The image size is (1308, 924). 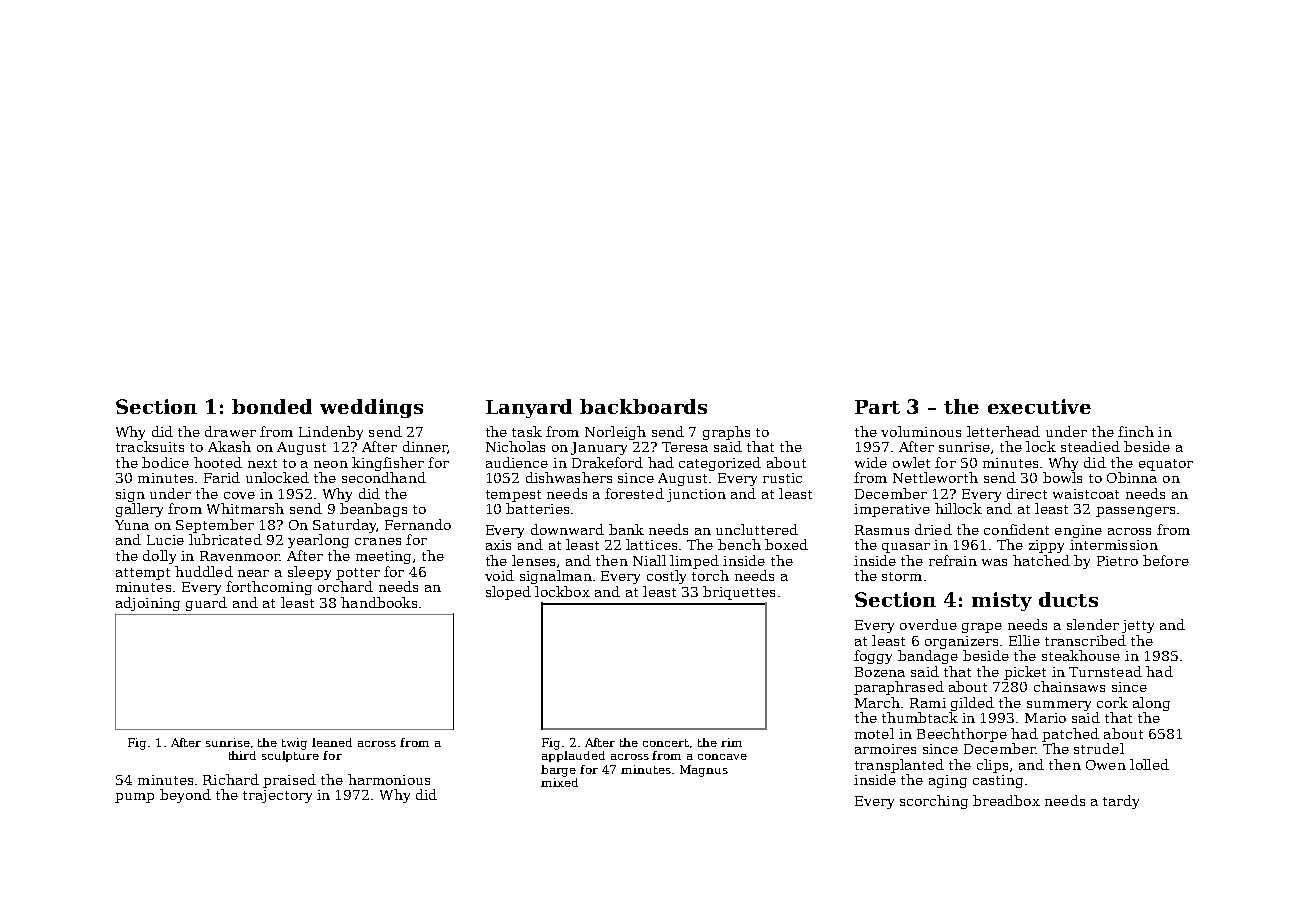 What do you see at coordinates (1117, 561) in the document?
I see `Pietro` at bounding box center [1117, 561].
